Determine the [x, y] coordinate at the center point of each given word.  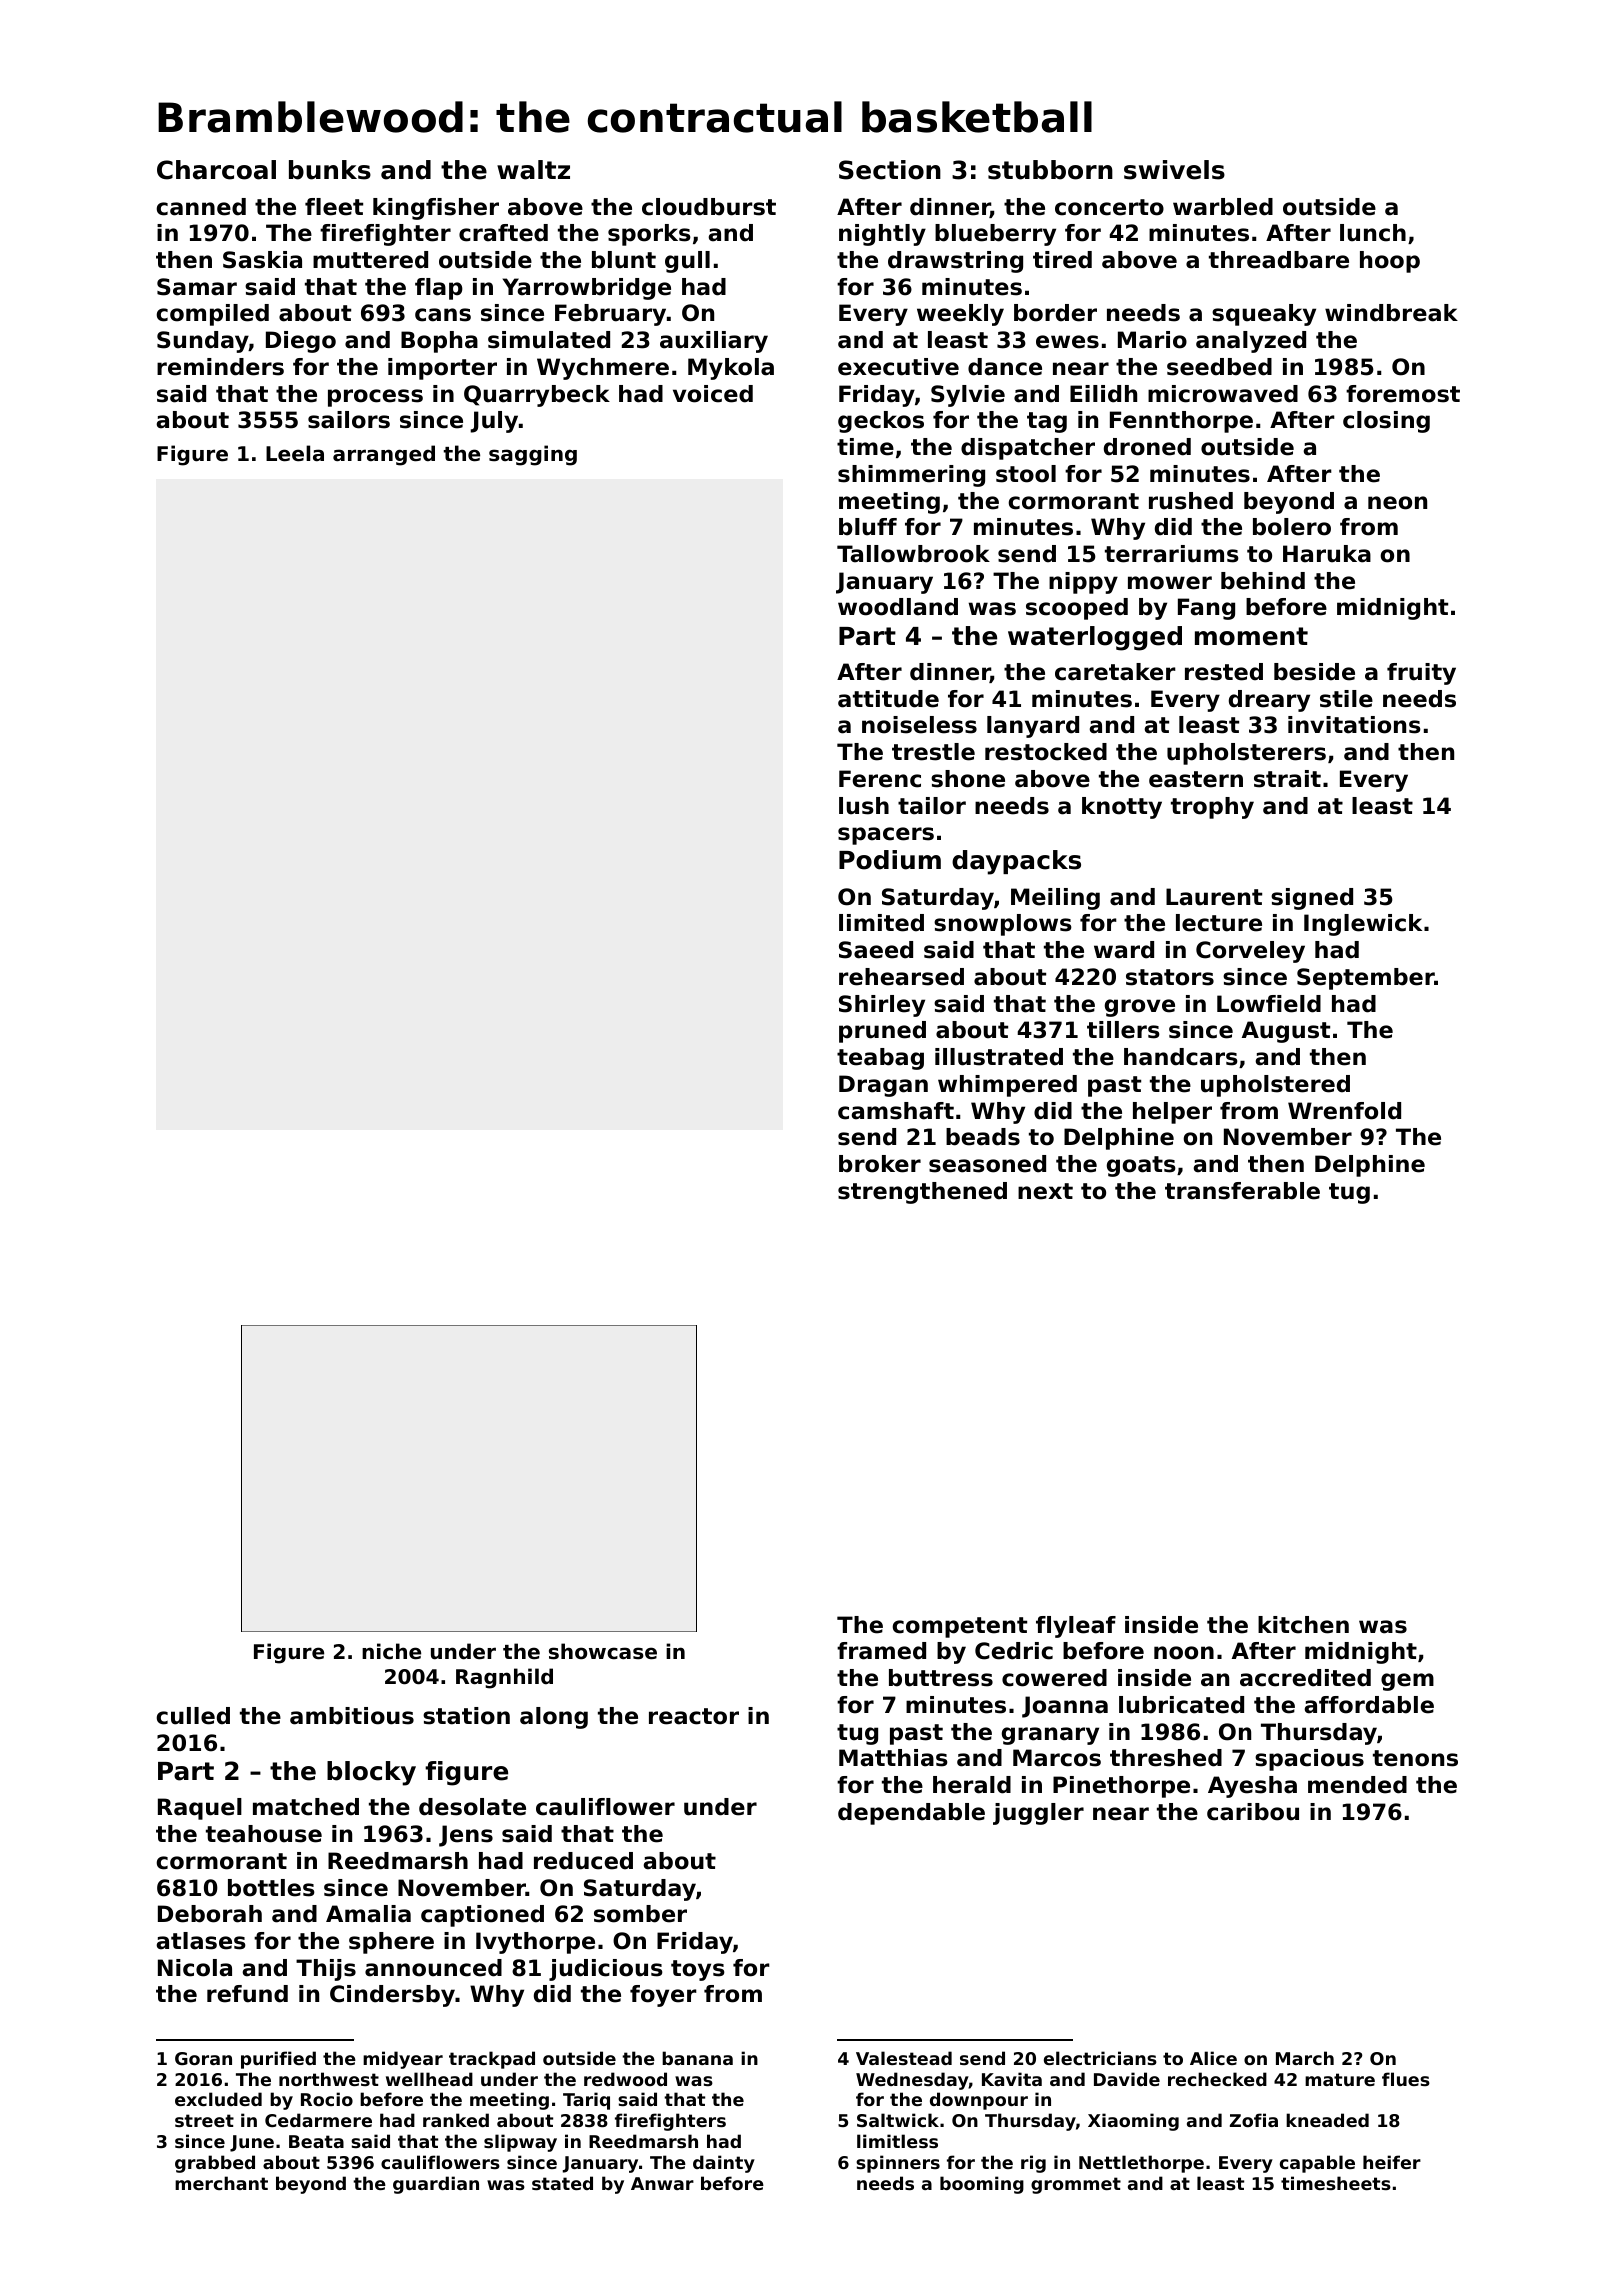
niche [391, 1651]
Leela [295, 453]
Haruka [1327, 554]
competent [959, 1627]
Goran [203, 2058]
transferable [1242, 1191]
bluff [868, 527]
